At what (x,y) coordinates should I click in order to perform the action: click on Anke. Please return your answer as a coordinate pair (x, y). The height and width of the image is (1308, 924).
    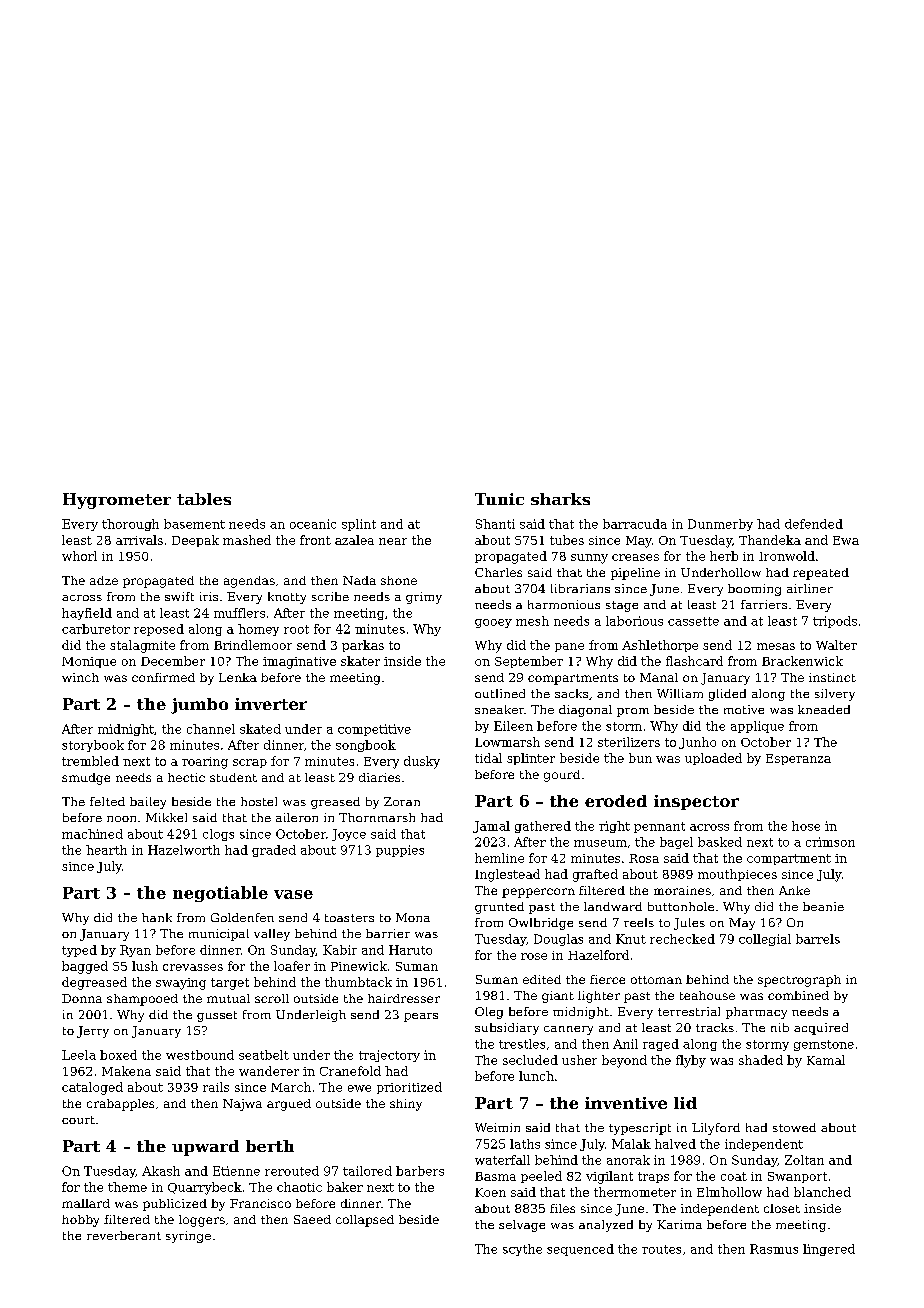
    Looking at the image, I should click on (794, 890).
